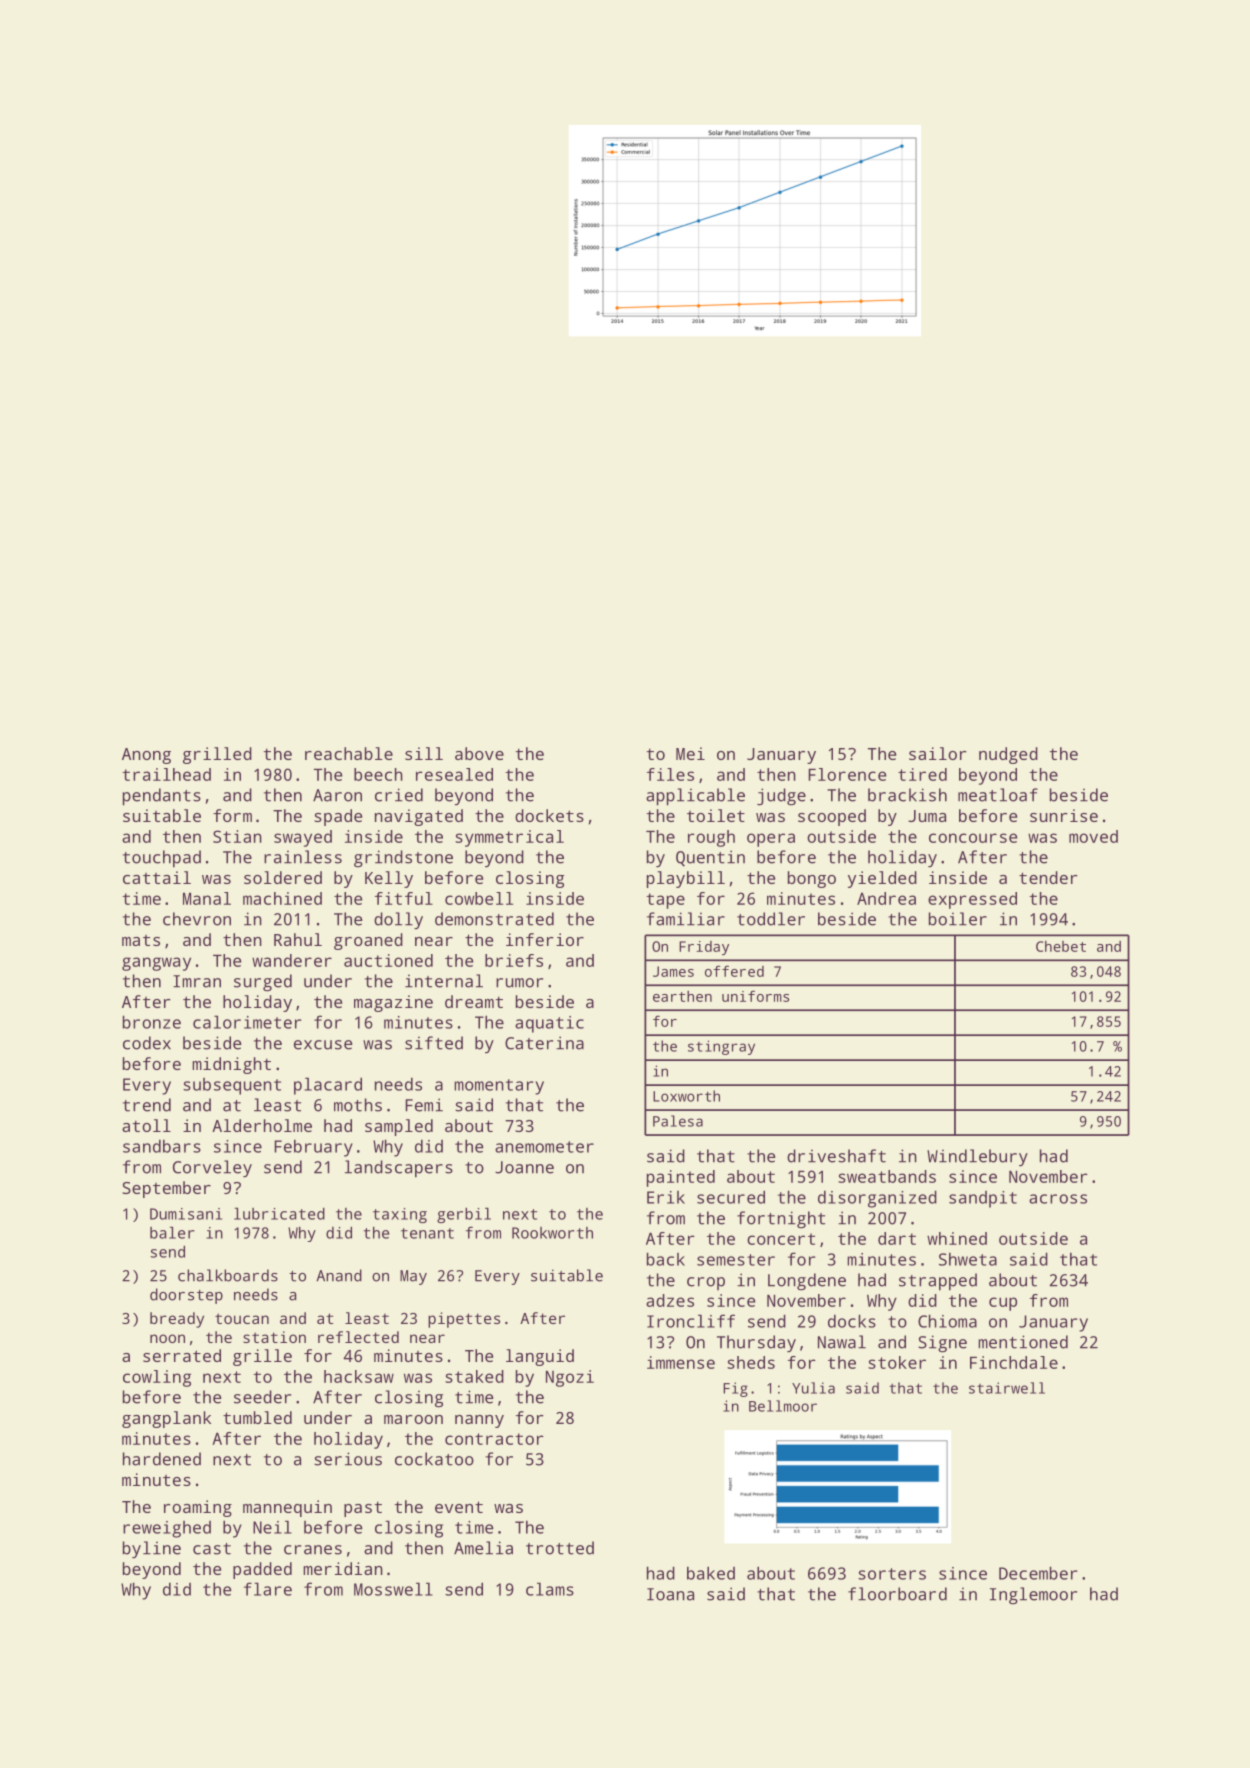 This screenshot has width=1250, height=1768. I want to click on nudged, so click(1008, 755).
